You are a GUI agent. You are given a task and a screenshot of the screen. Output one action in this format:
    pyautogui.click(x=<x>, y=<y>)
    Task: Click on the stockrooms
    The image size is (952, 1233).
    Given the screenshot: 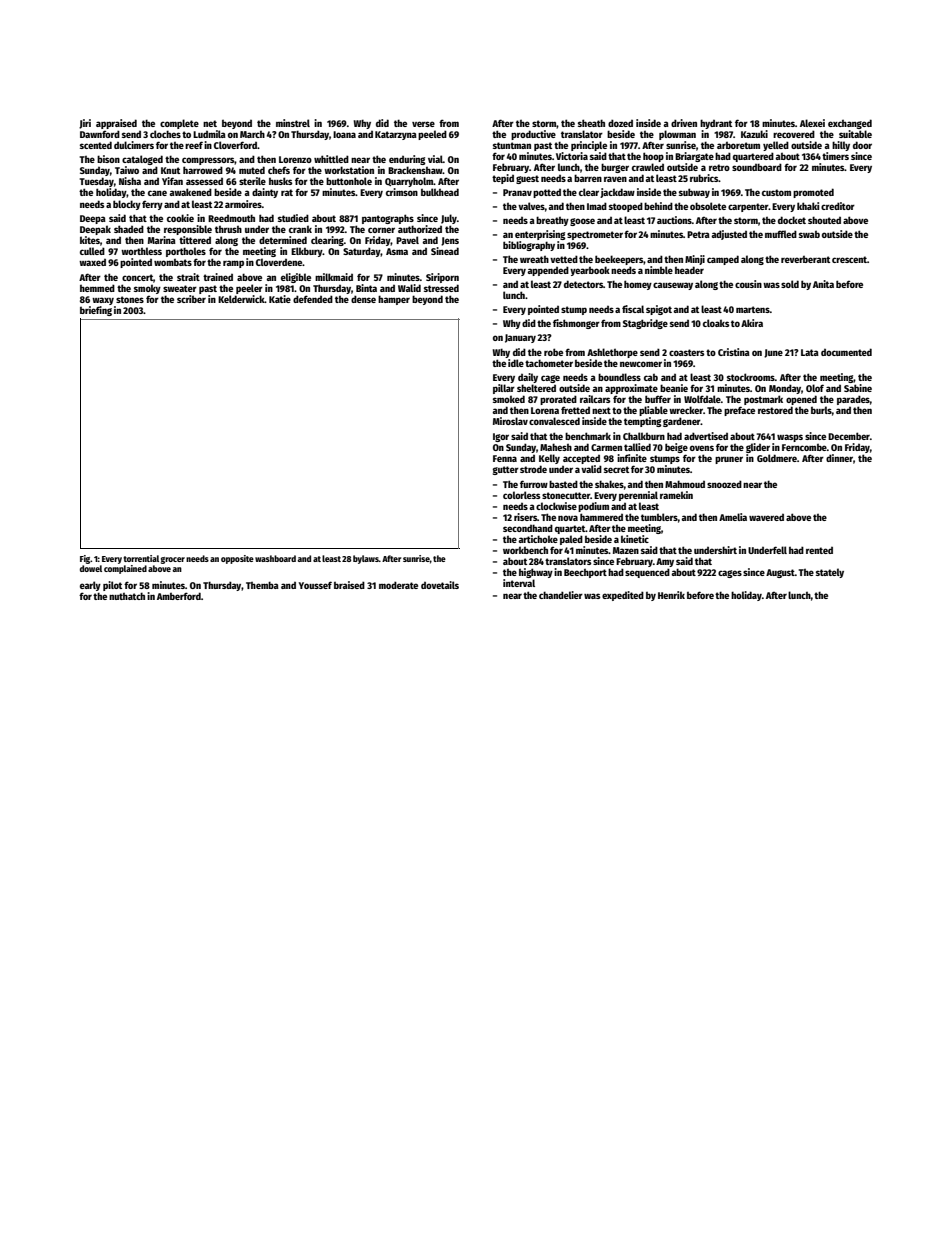 What is the action you would take?
    pyautogui.click(x=751, y=377)
